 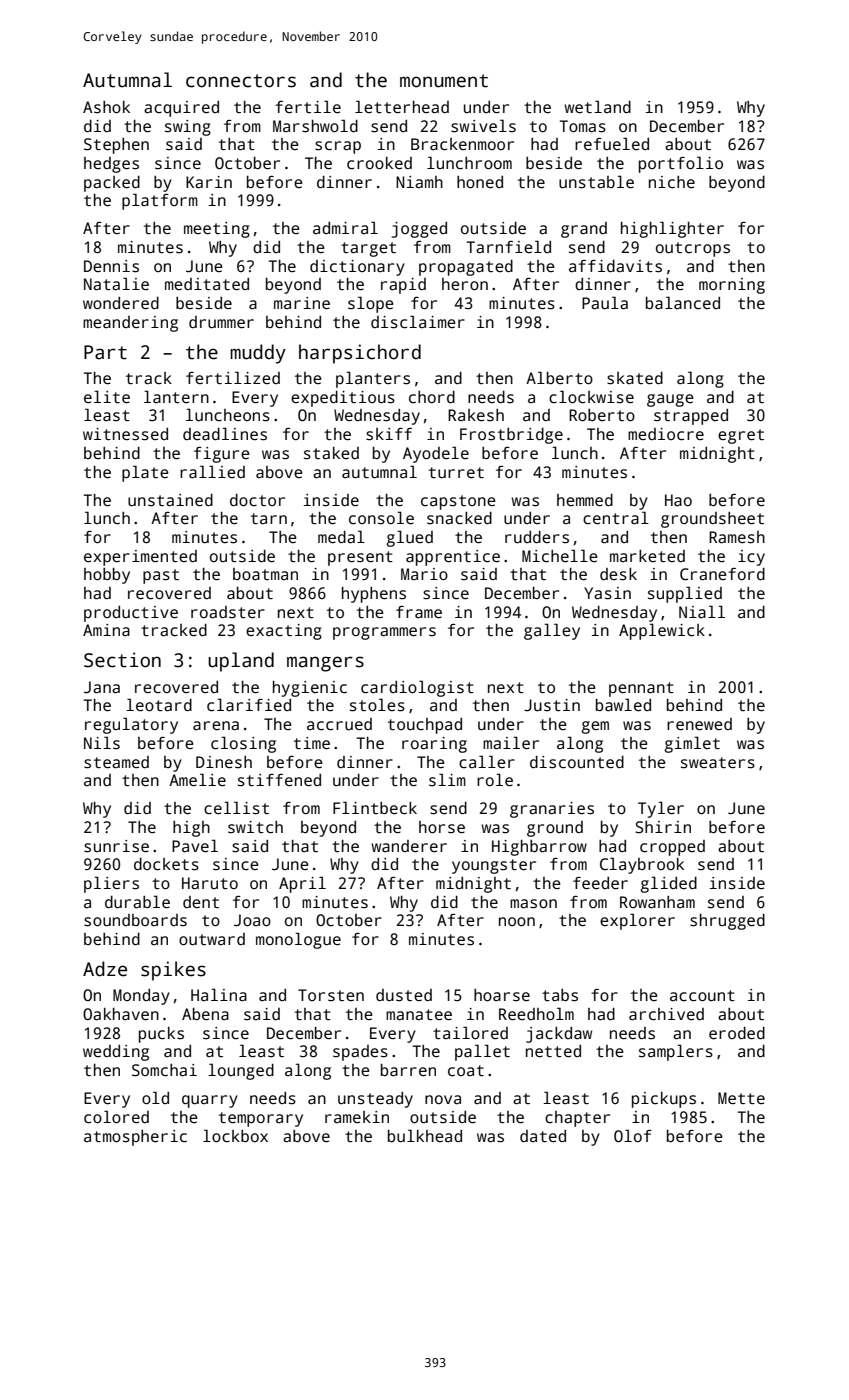 I want to click on youngster, so click(x=494, y=866).
